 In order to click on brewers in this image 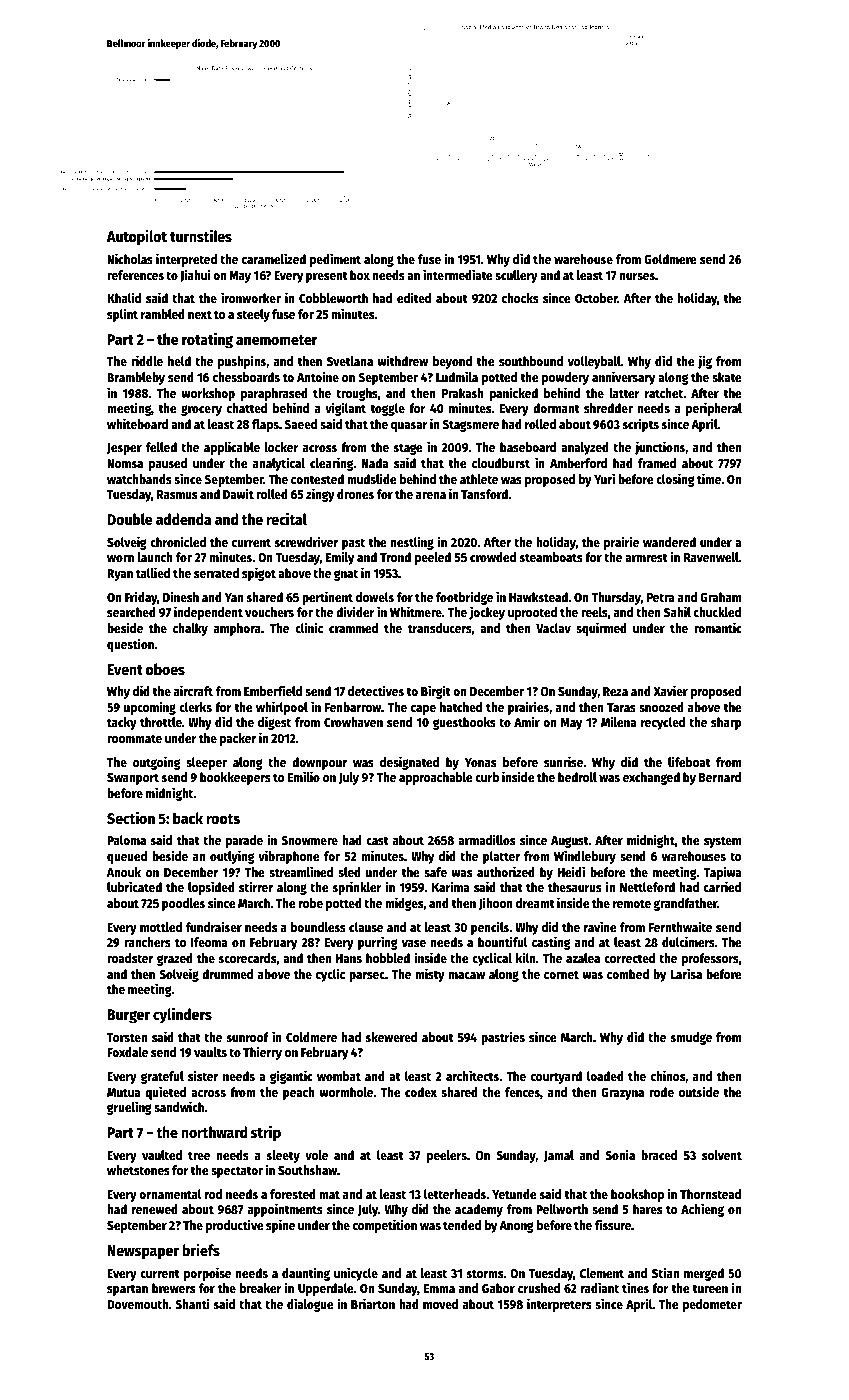, I will do `click(173, 1288)`.
